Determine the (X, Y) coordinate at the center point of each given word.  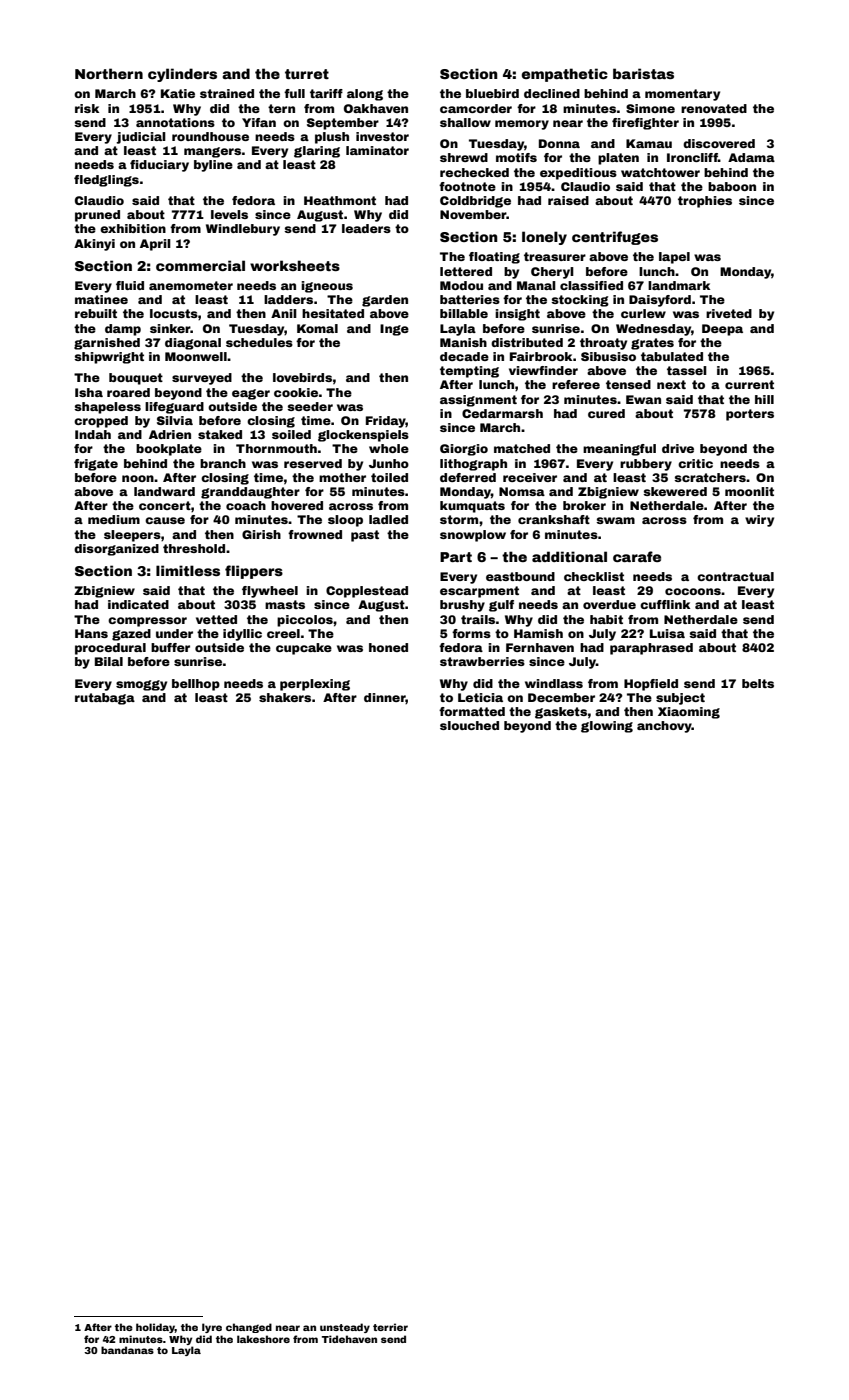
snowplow (473, 536)
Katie (178, 93)
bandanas (127, 1350)
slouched (469, 725)
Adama (751, 157)
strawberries (482, 661)
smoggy (141, 685)
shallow (465, 122)
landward (164, 491)
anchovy (664, 727)
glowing (607, 727)
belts (758, 683)
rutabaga (105, 699)
